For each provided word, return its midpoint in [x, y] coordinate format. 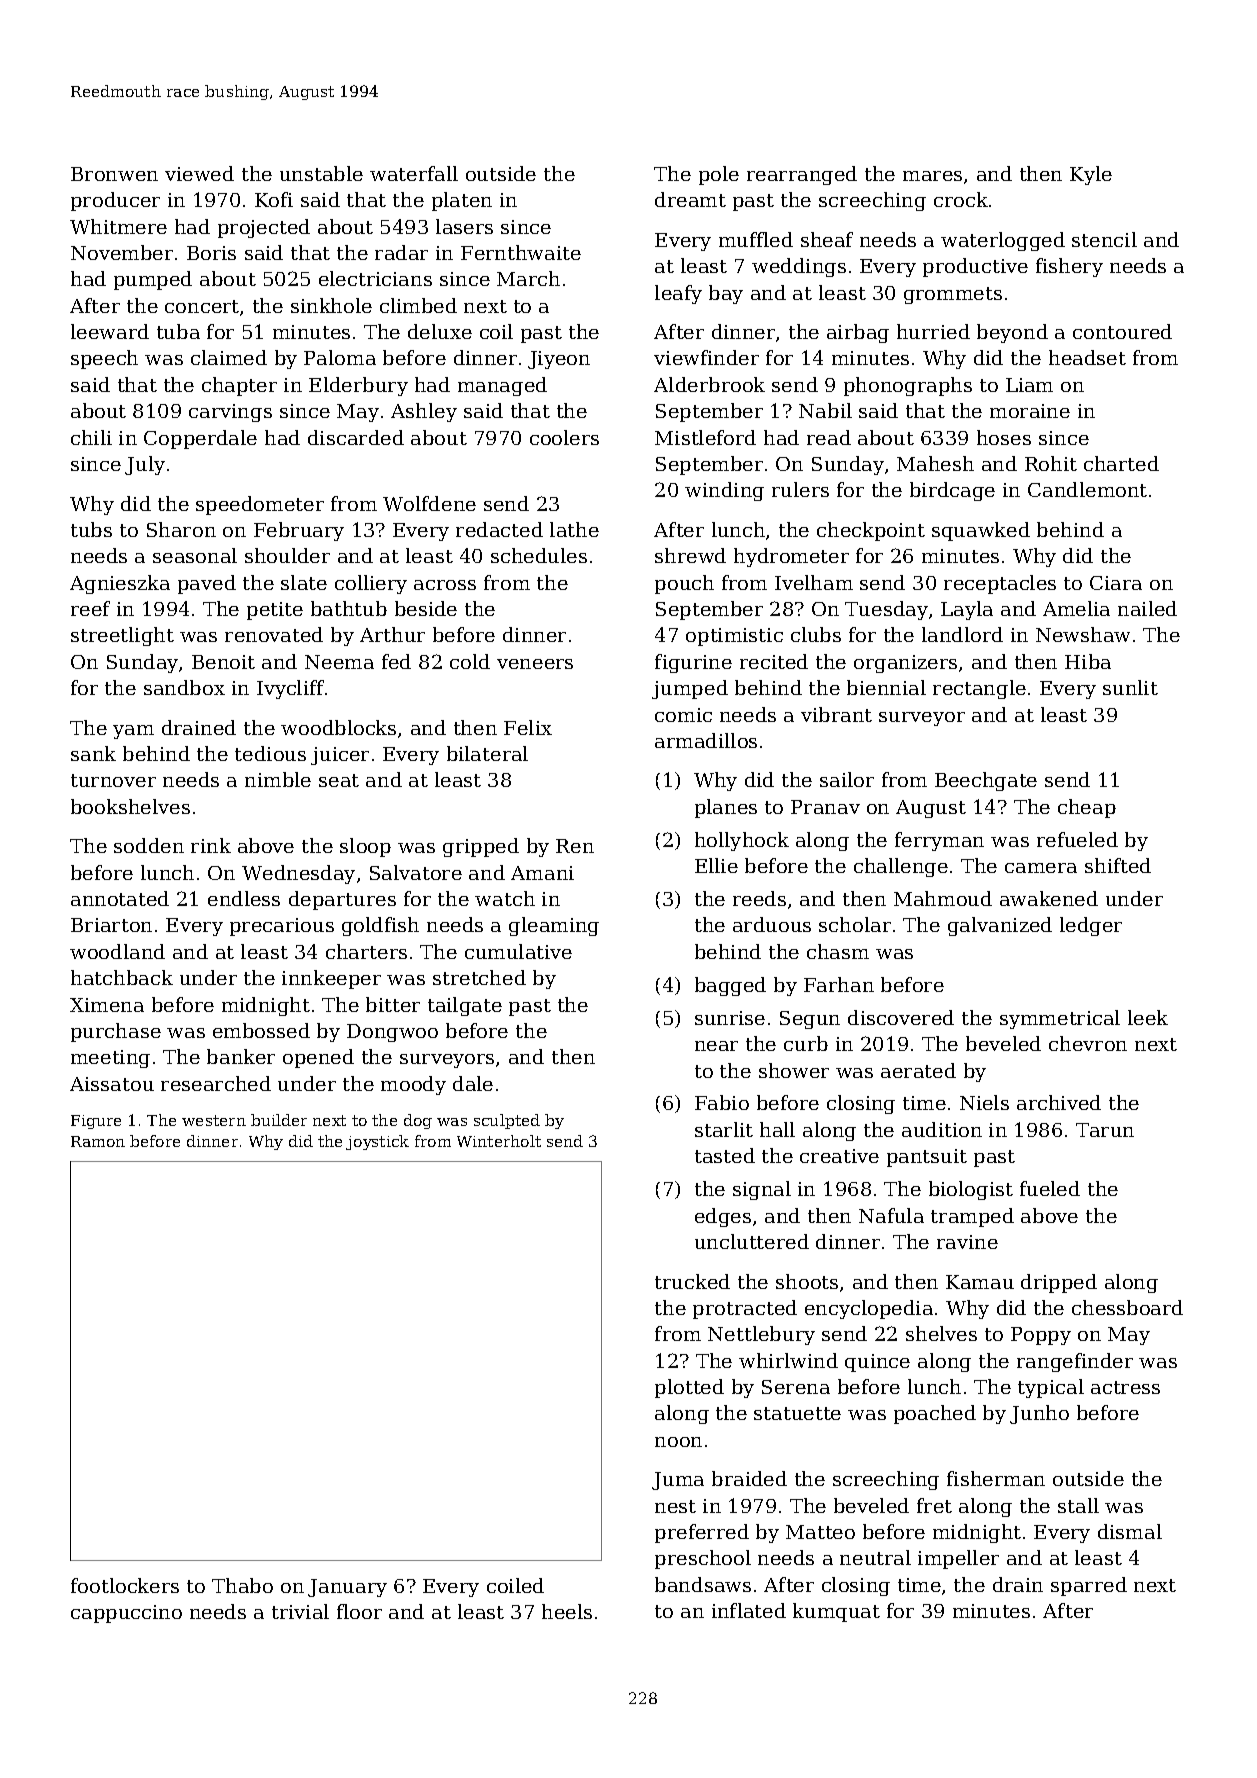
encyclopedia [869, 1309]
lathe [574, 529]
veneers [535, 664]
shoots [807, 1281]
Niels [984, 1102]
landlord [962, 634]
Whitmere [118, 226]
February [299, 531]
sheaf [827, 239]
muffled [756, 239]
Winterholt [499, 1141]
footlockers [125, 1585]
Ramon [98, 1141]
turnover [113, 780]
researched [216, 1083]
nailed [1147, 608]
